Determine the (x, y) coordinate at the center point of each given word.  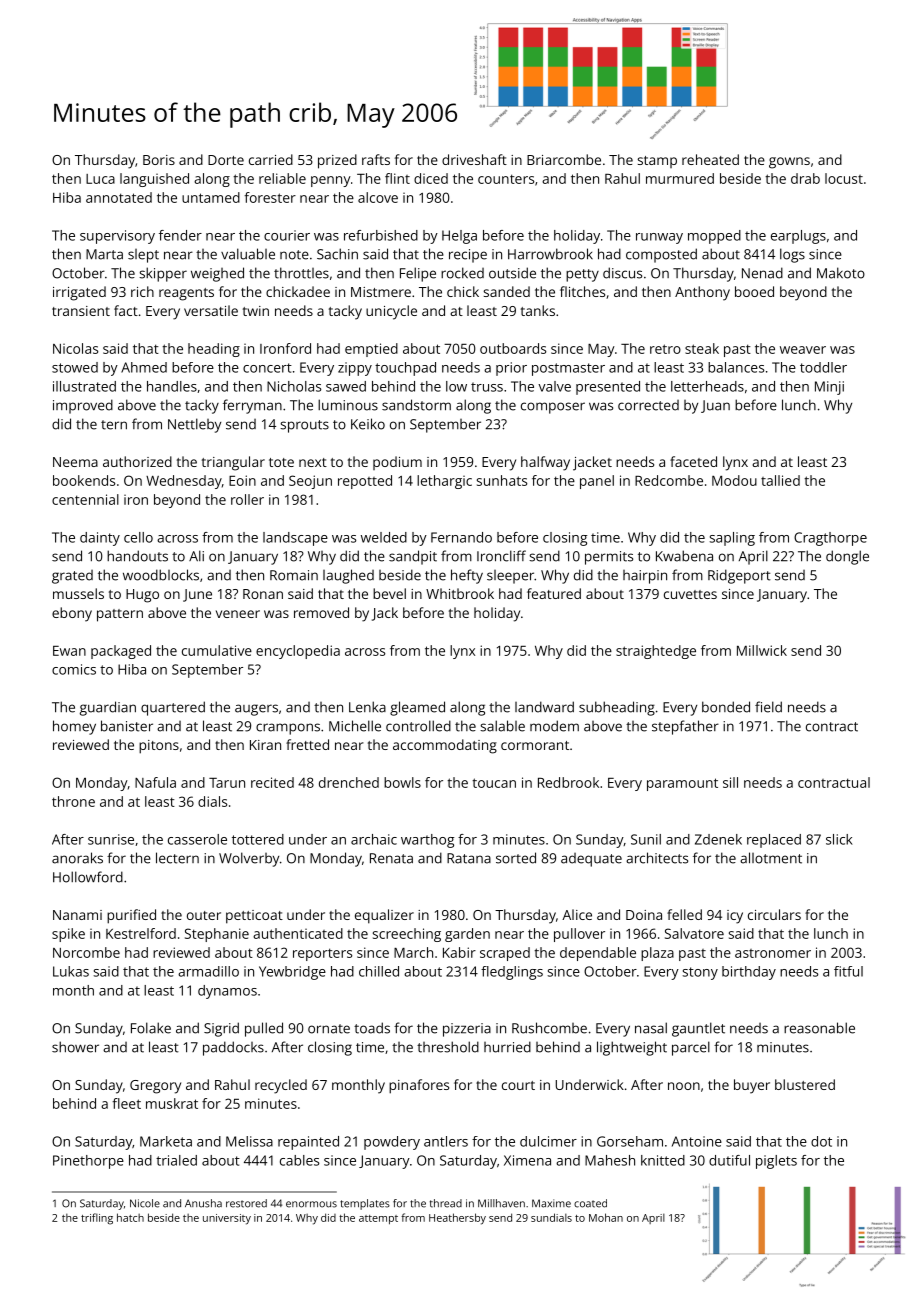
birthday (749, 973)
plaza (657, 954)
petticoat (254, 917)
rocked (462, 273)
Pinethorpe (88, 1162)
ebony (72, 614)
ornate (329, 1029)
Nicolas (75, 348)
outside (512, 273)
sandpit (413, 557)
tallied (780, 480)
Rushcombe (549, 1028)
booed (754, 291)
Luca (100, 179)
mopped (714, 237)
